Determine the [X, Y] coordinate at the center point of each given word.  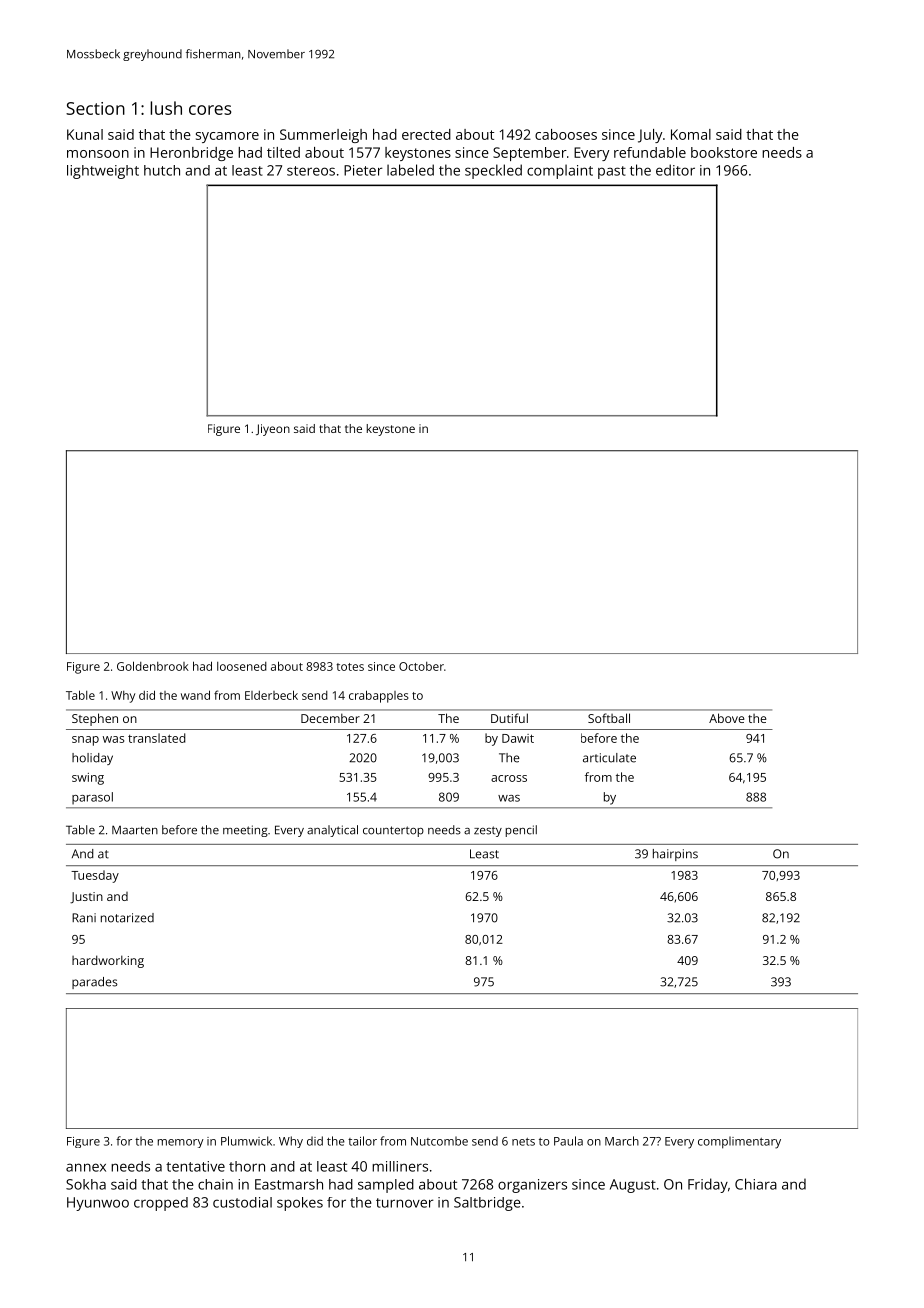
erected [426, 134]
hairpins [675, 855]
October [421, 666]
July [650, 136]
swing [88, 779]
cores [210, 110]
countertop [393, 831]
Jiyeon [273, 430]
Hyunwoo [98, 1204]
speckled [493, 171]
